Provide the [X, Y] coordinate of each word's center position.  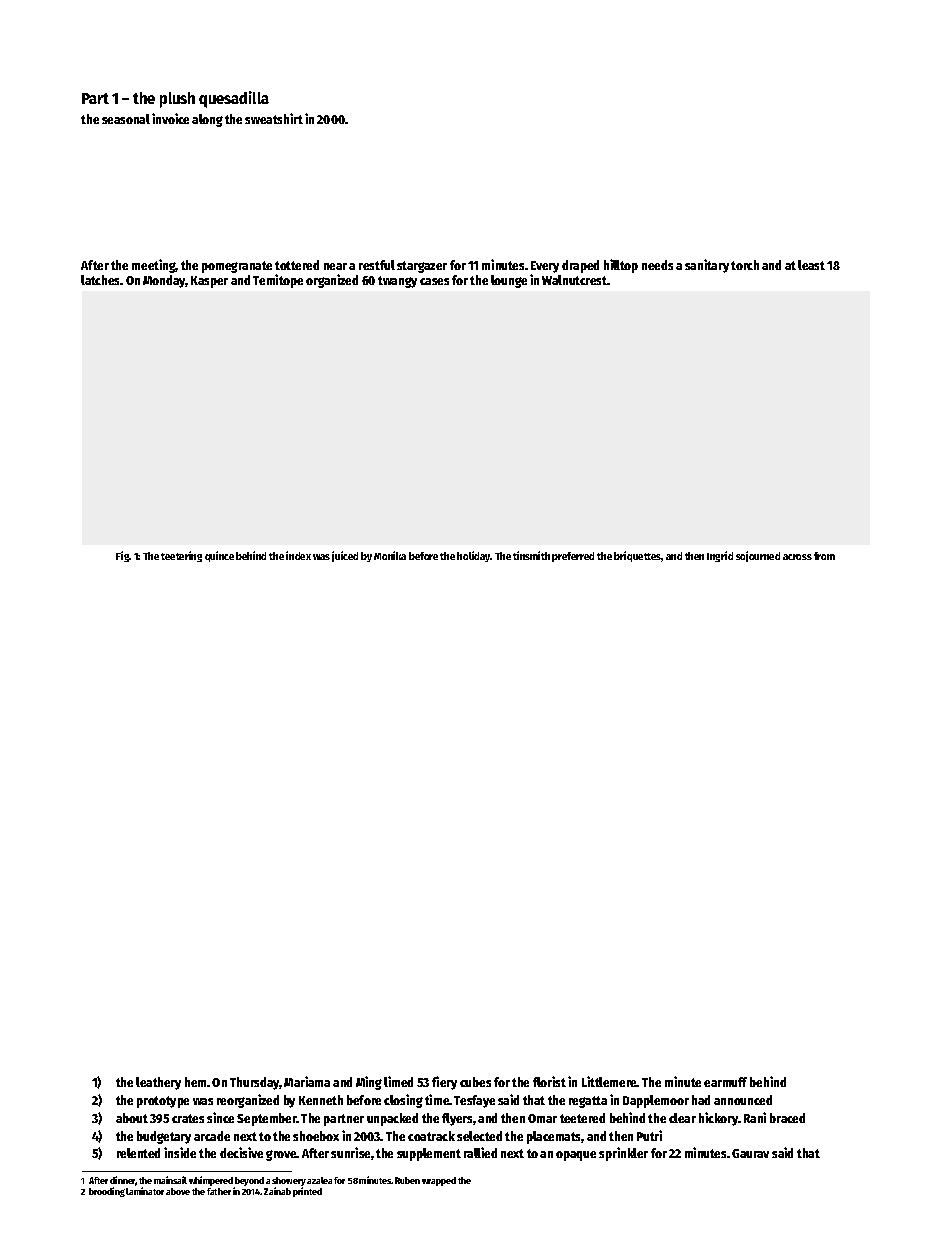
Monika [390, 555]
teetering [181, 556]
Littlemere [609, 1081]
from [824, 556]
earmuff [725, 1082]
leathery [158, 1083]
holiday [474, 556]
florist [549, 1081]
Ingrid [720, 556]
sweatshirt [274, 118]
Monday [164, 281]
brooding [107, 1192]
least [811, 265]
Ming [369, 1083]
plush [177, 100]
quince [219, 556]
